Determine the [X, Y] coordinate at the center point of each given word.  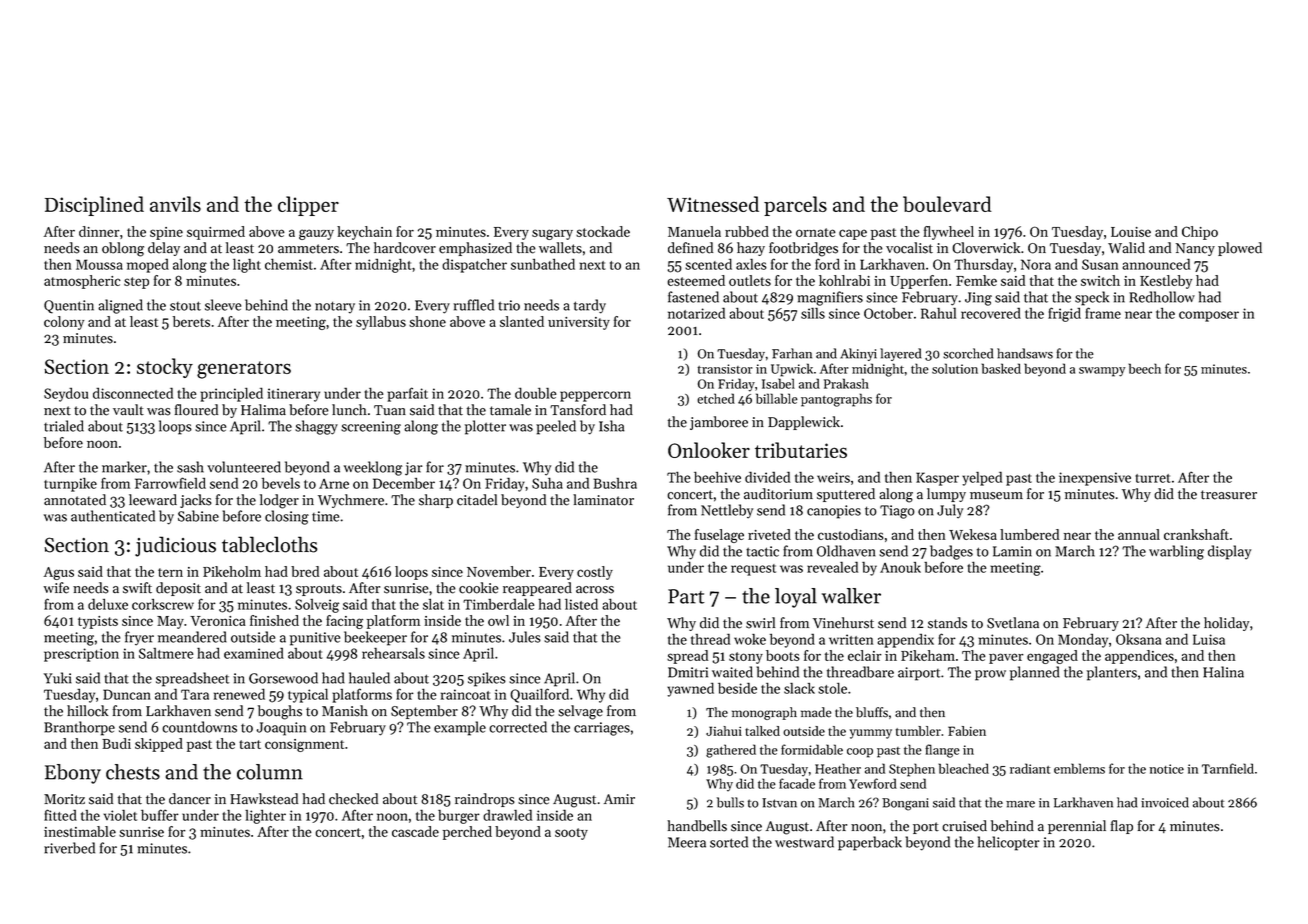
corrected [518, 727]
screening [371, 428]
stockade [603, 231]
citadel [477, 500]
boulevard [947, 204]
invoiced [1165, 802]
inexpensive [1095, 479]
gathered [731, 751]
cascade [415, 831]
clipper [308, 206]
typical [308, 695]
